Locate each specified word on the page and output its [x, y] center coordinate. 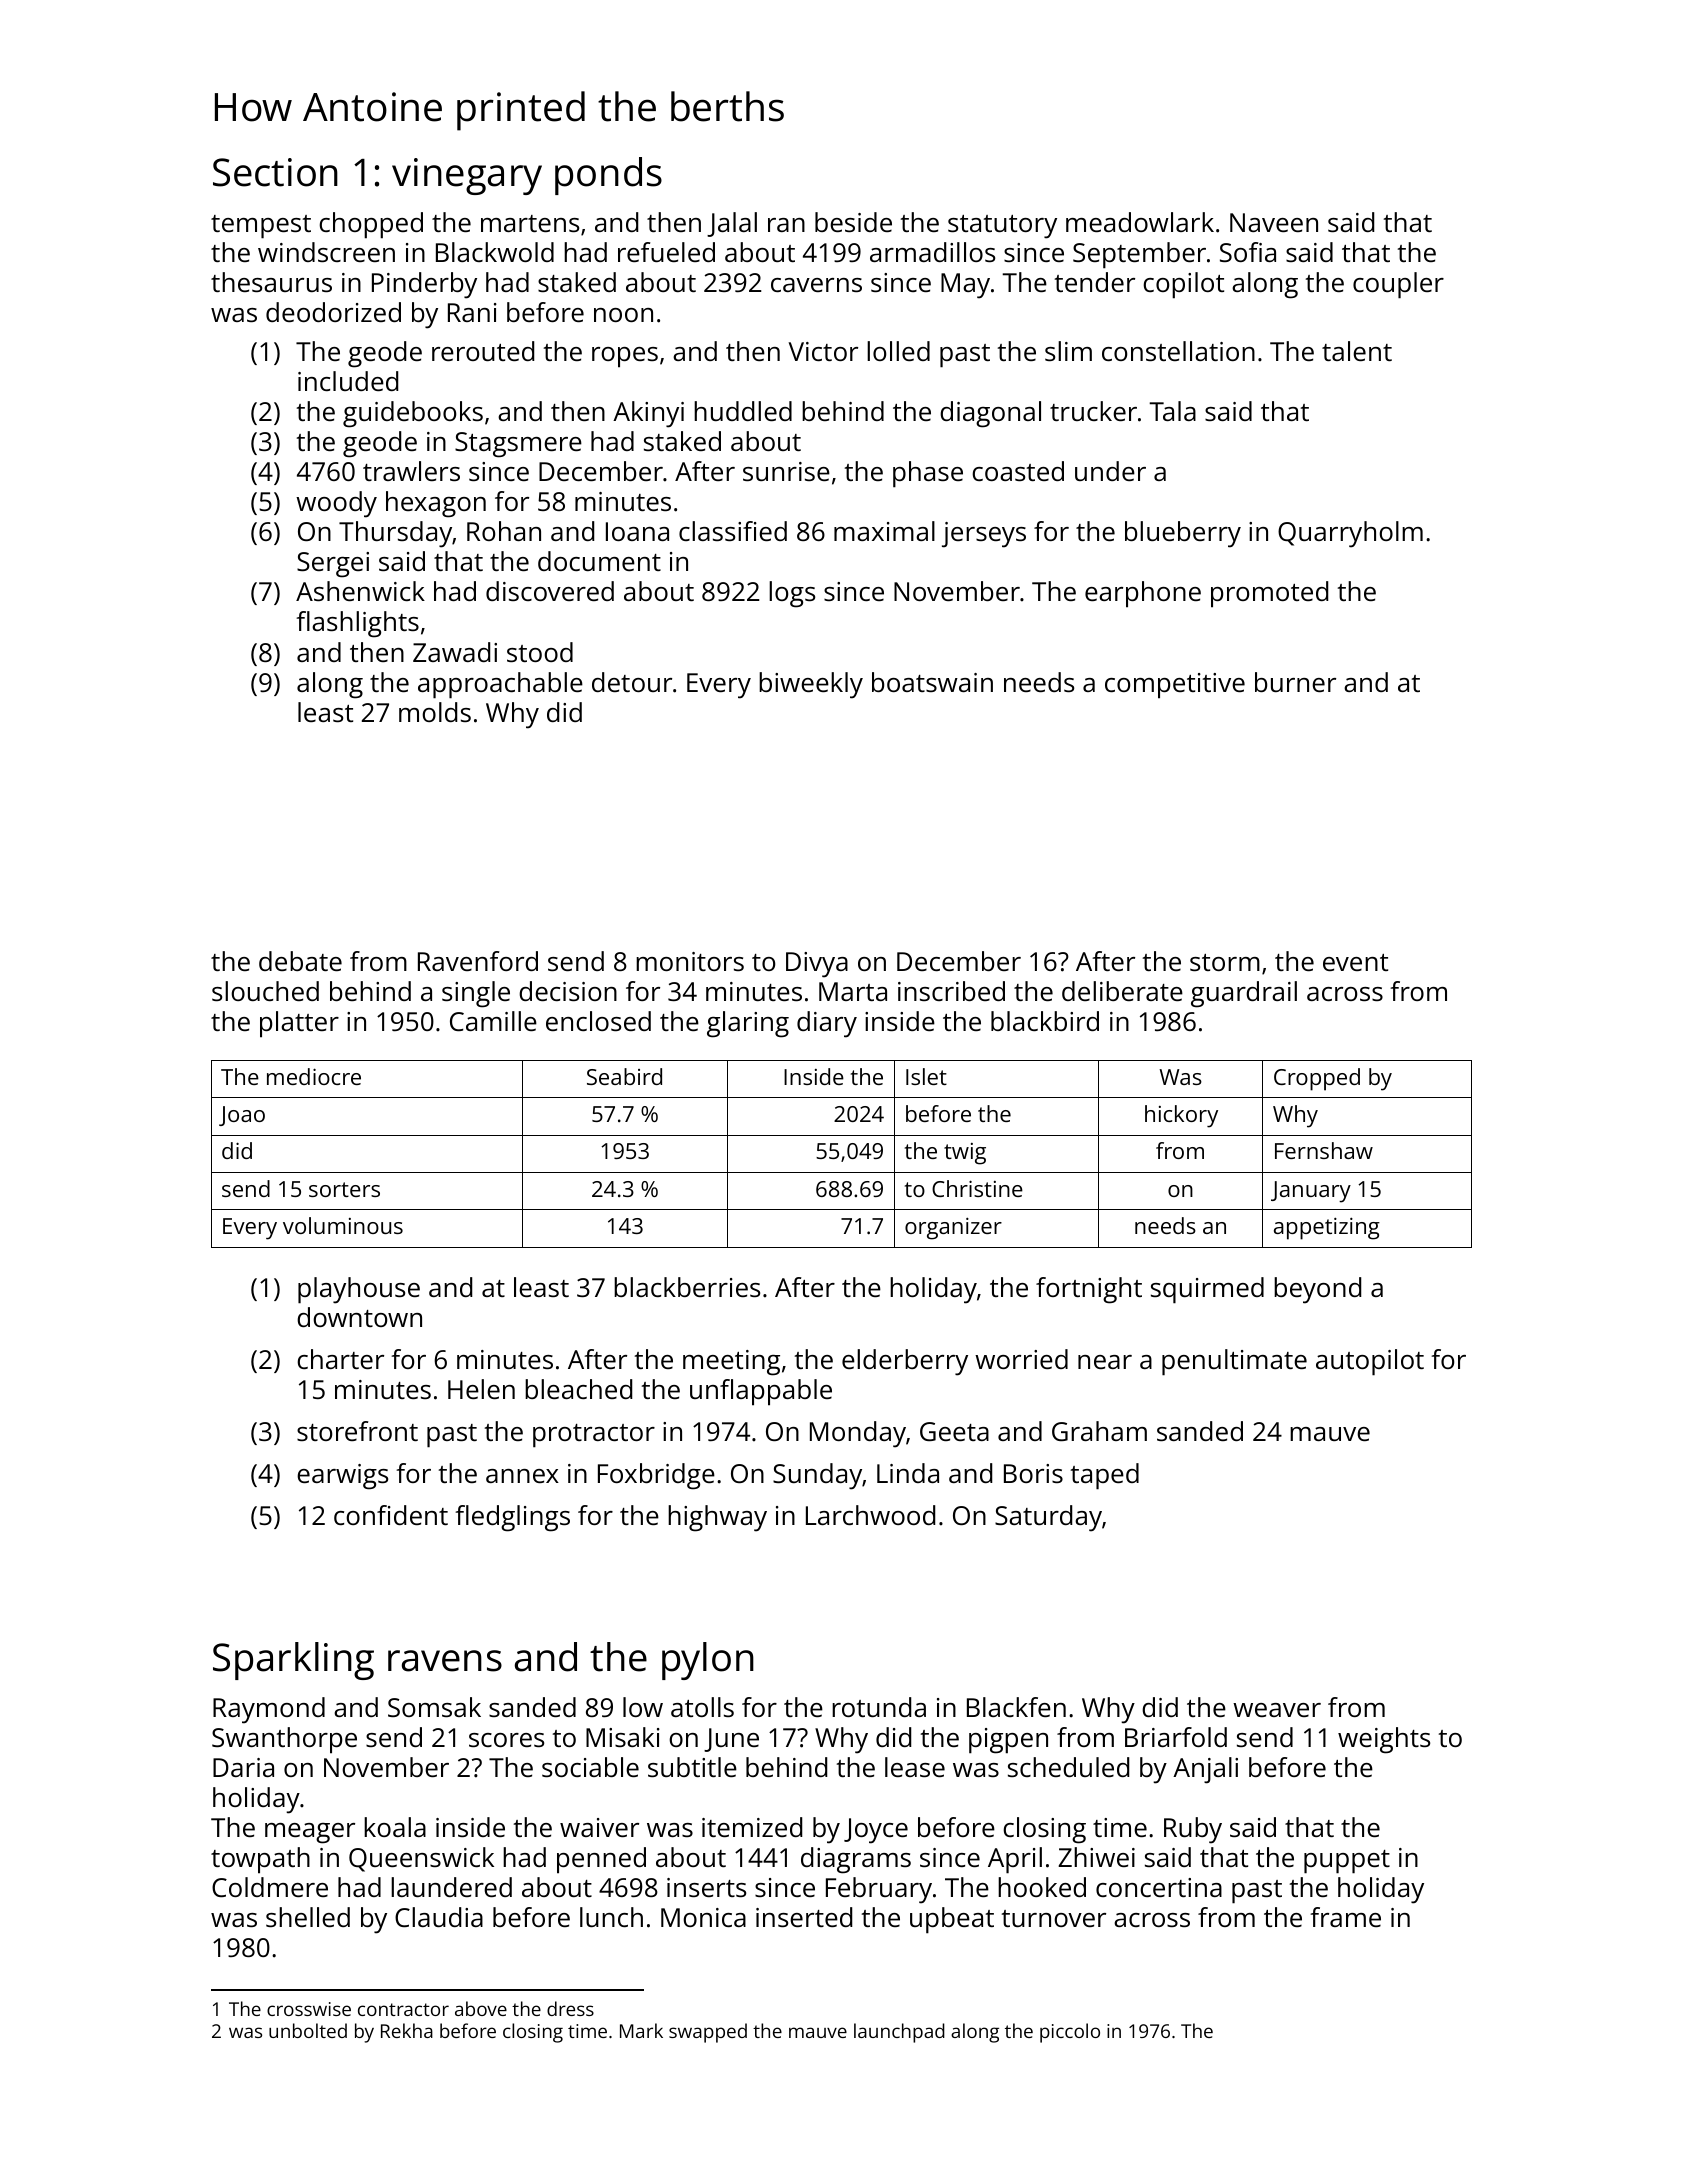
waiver [599, 1827]
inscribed [951, 991]
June [731, 1740]
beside [853, 222]
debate [300, 961]
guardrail [1244, 994]
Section [275, 172]
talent [1357, 351]
